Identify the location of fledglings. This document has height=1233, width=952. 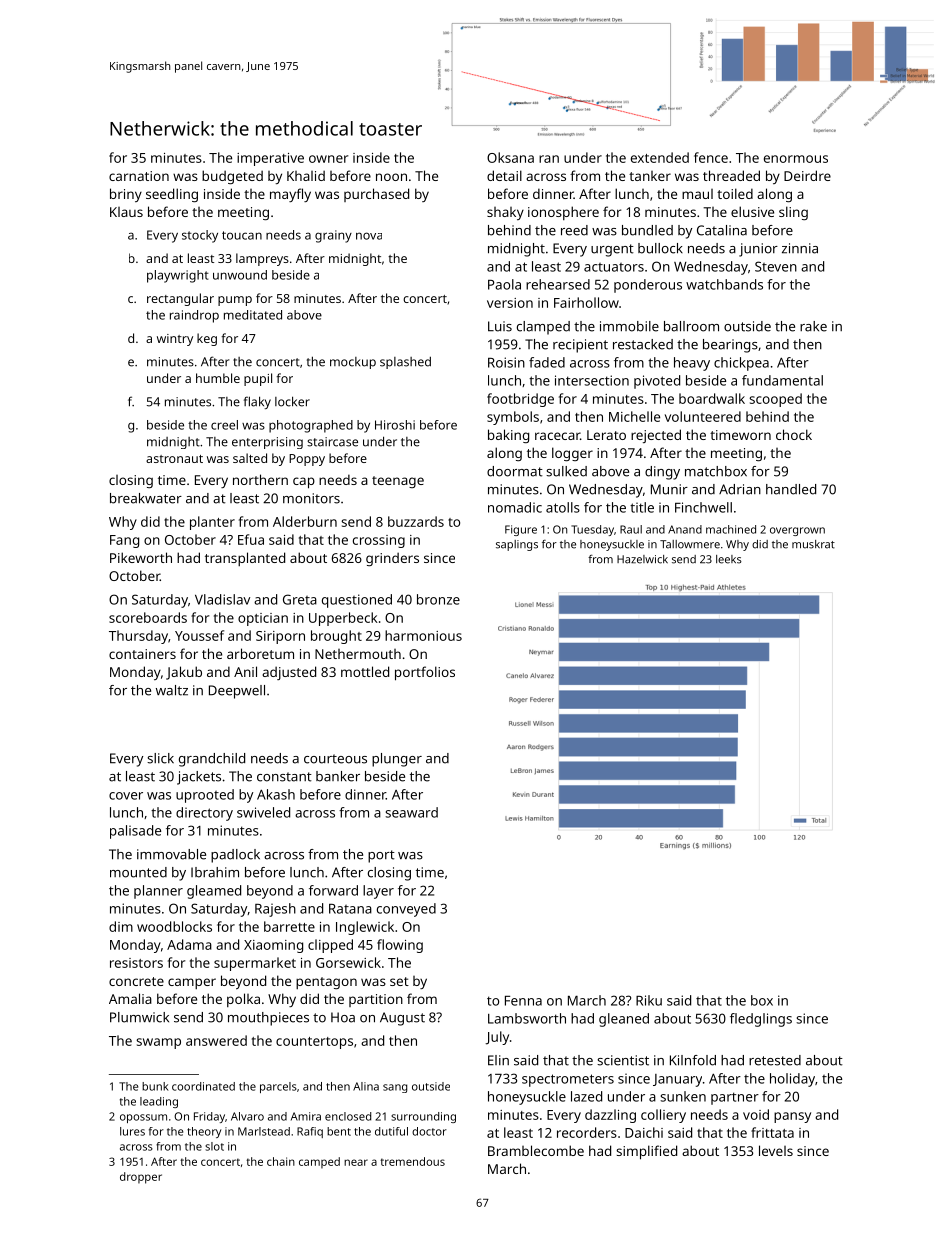
(761, 1020).
